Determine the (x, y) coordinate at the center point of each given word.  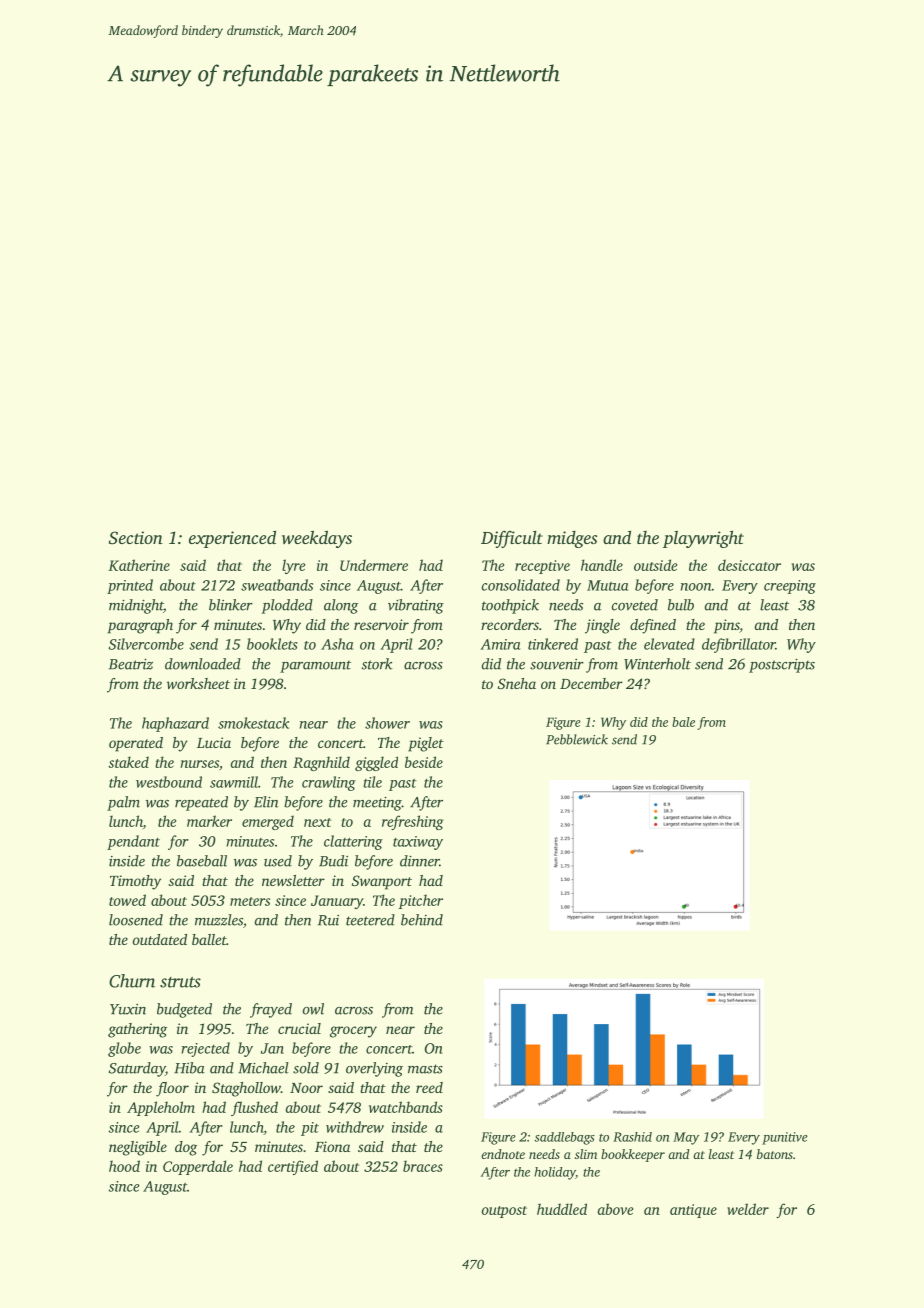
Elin (266, 802)
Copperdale (198, 1167)
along (341, 606)
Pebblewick (577, 739)
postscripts (782, 666)
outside (655, 565)
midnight (136, 606)
